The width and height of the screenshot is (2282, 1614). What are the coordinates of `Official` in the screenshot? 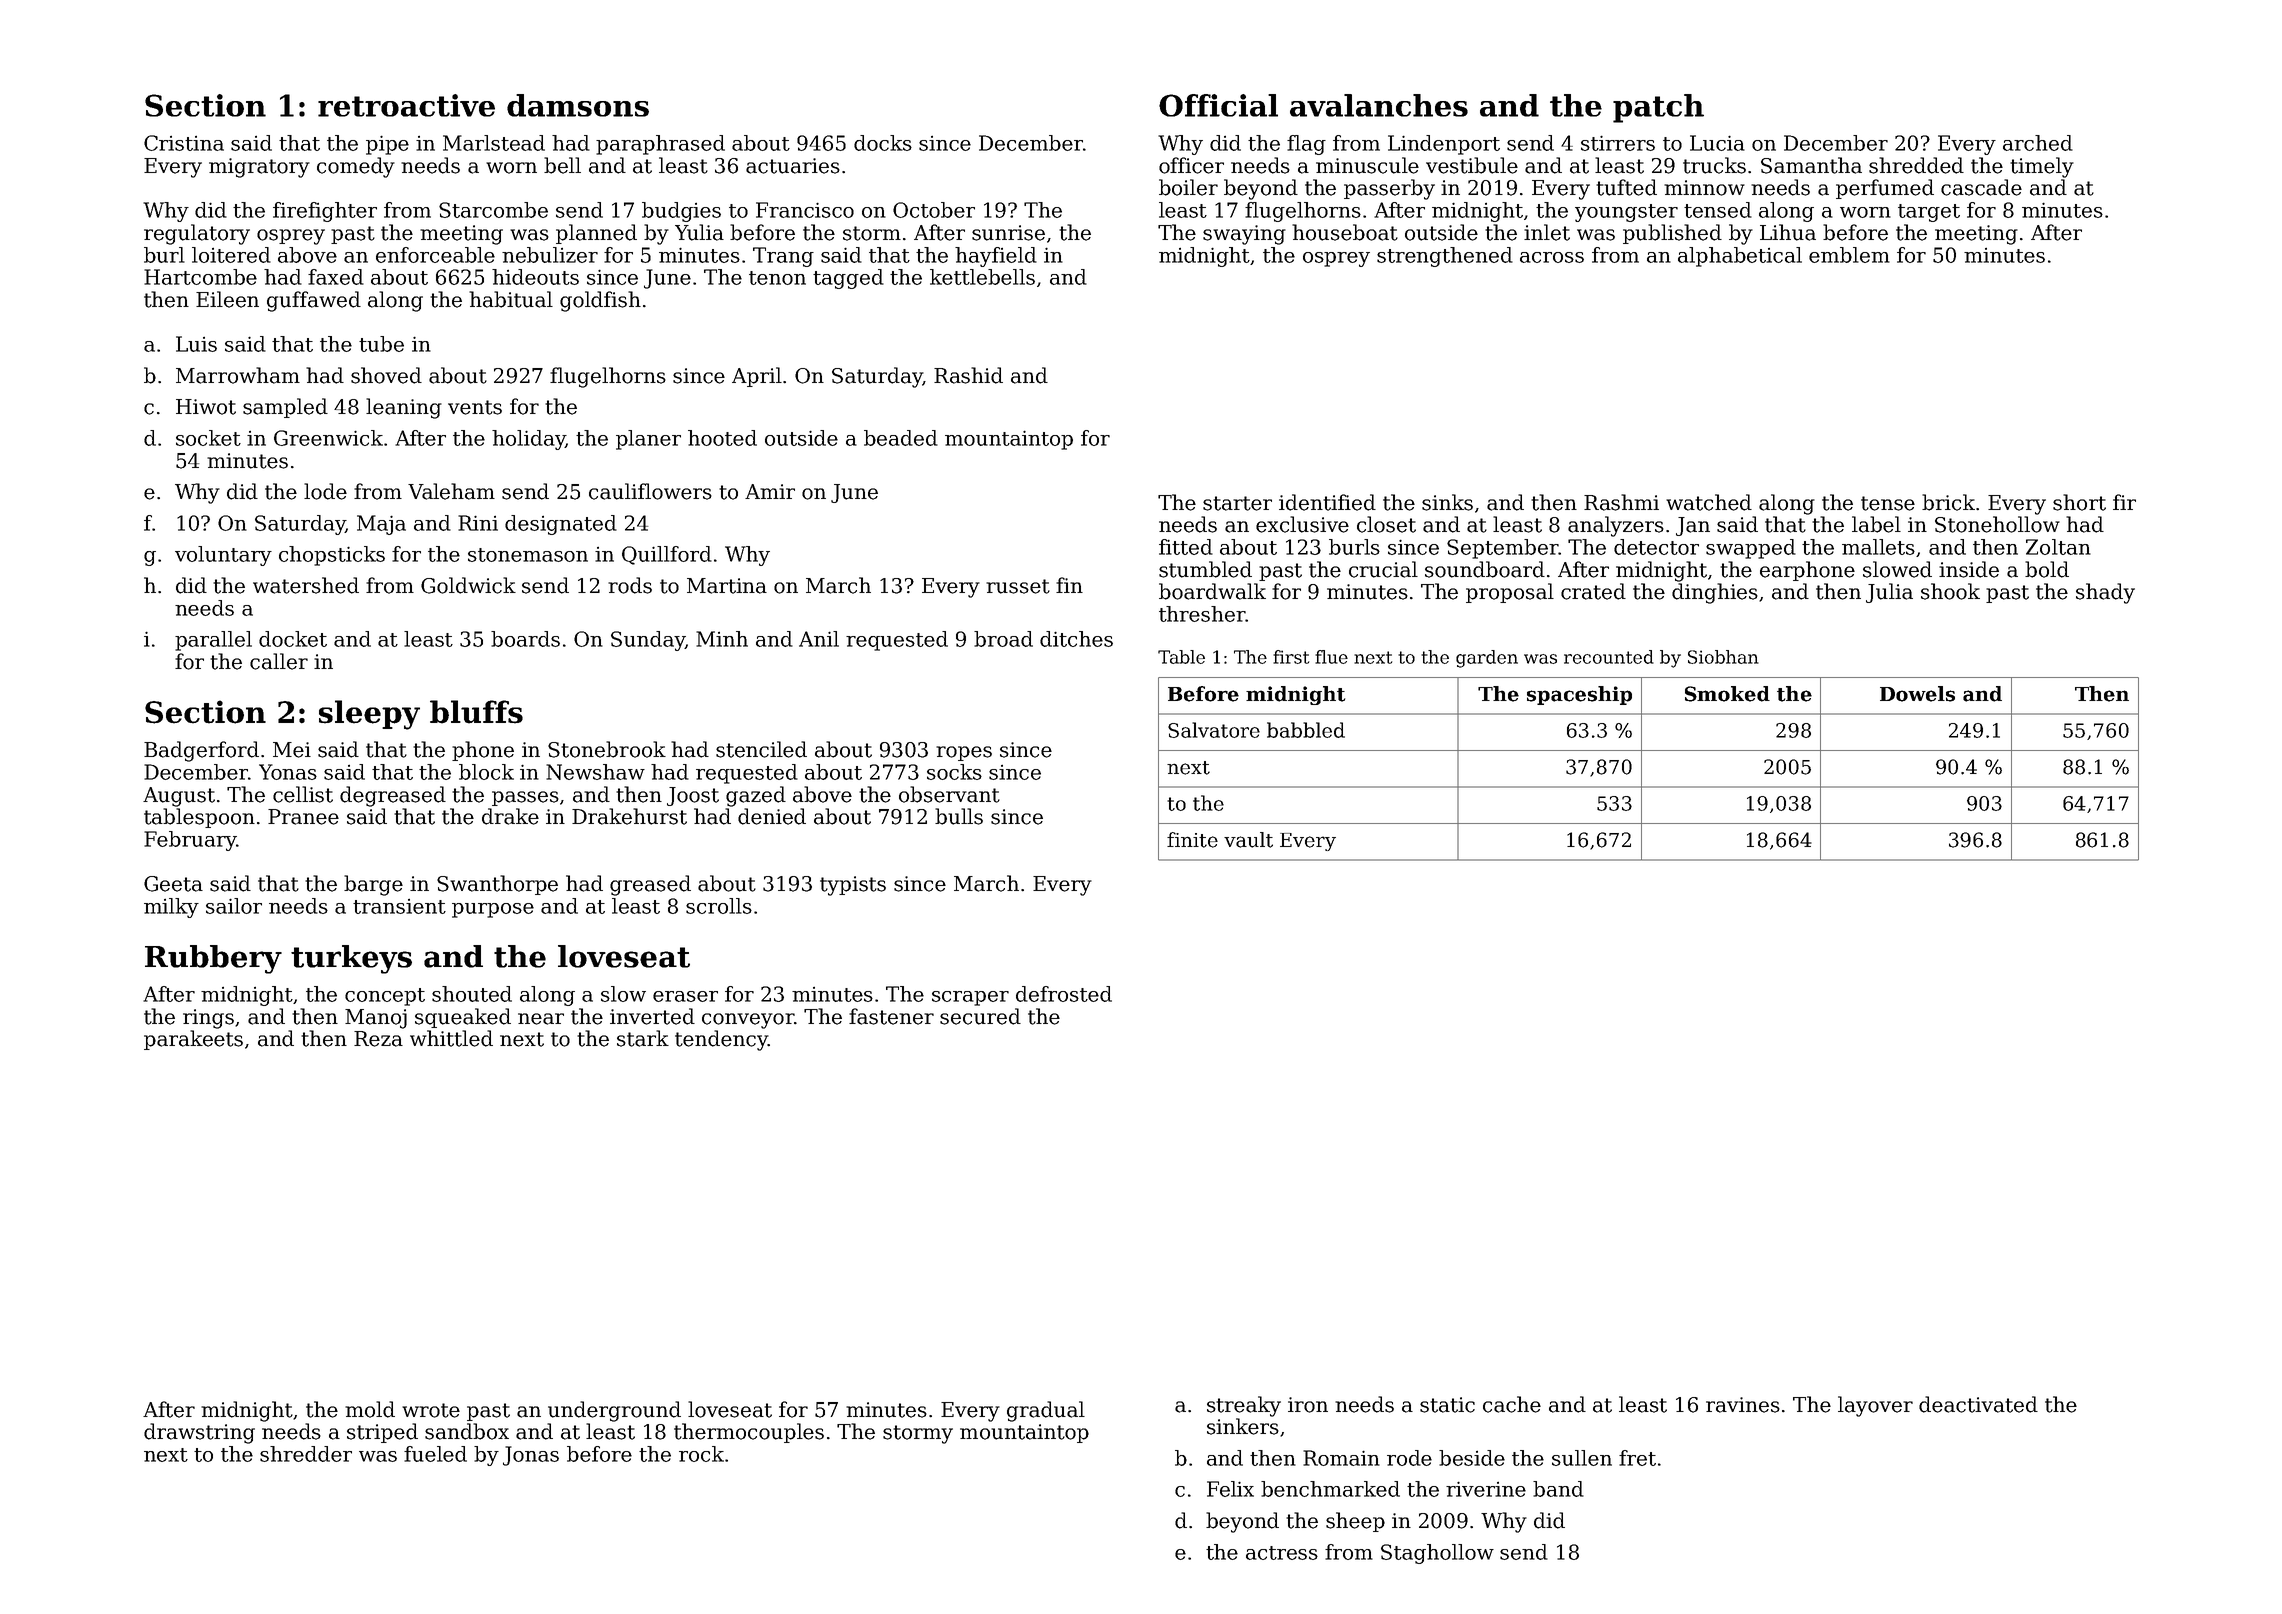 It's located at (1218, 105).
